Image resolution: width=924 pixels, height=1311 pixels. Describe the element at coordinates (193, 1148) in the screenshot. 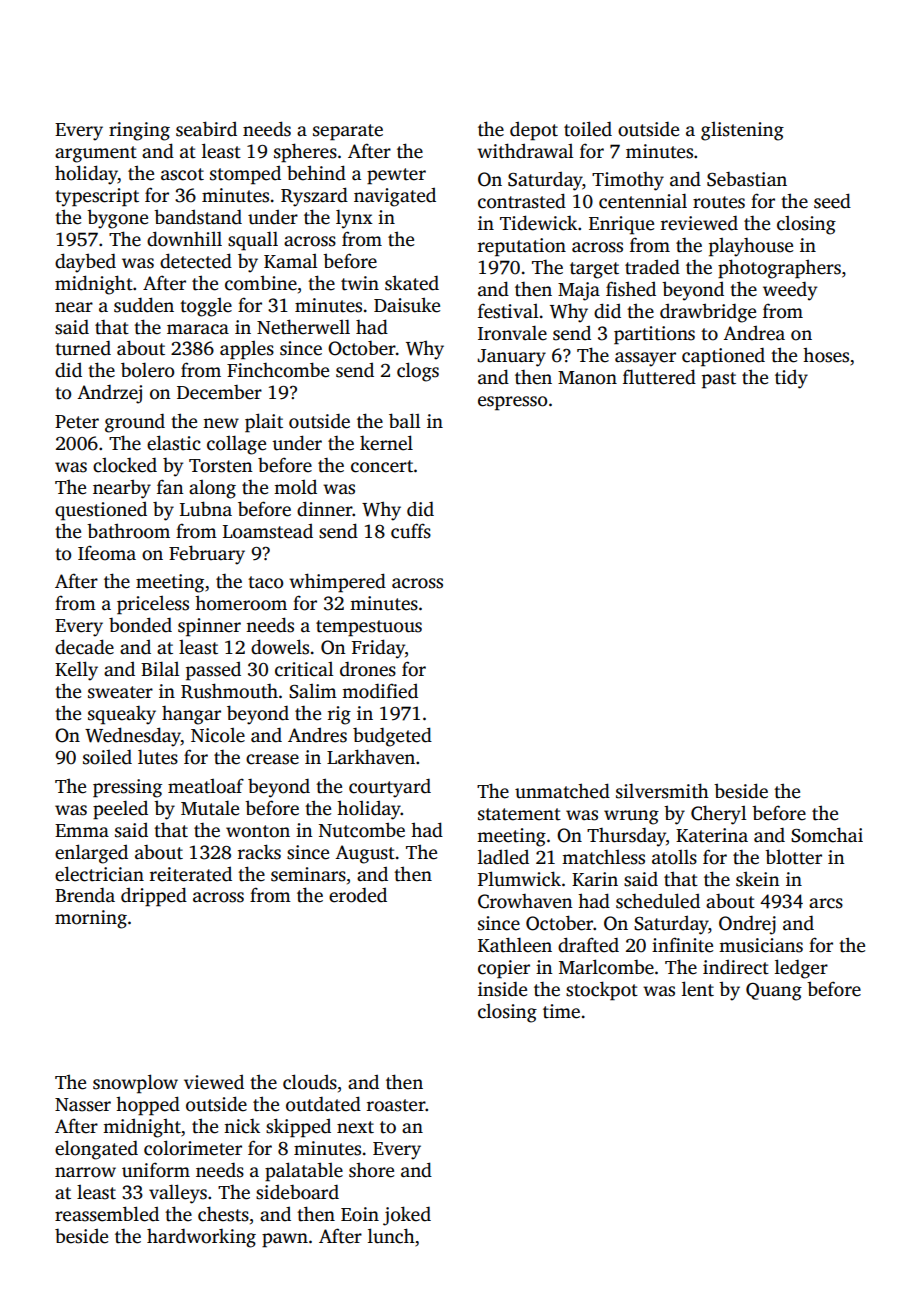

I see `colorimeter` at that location.
